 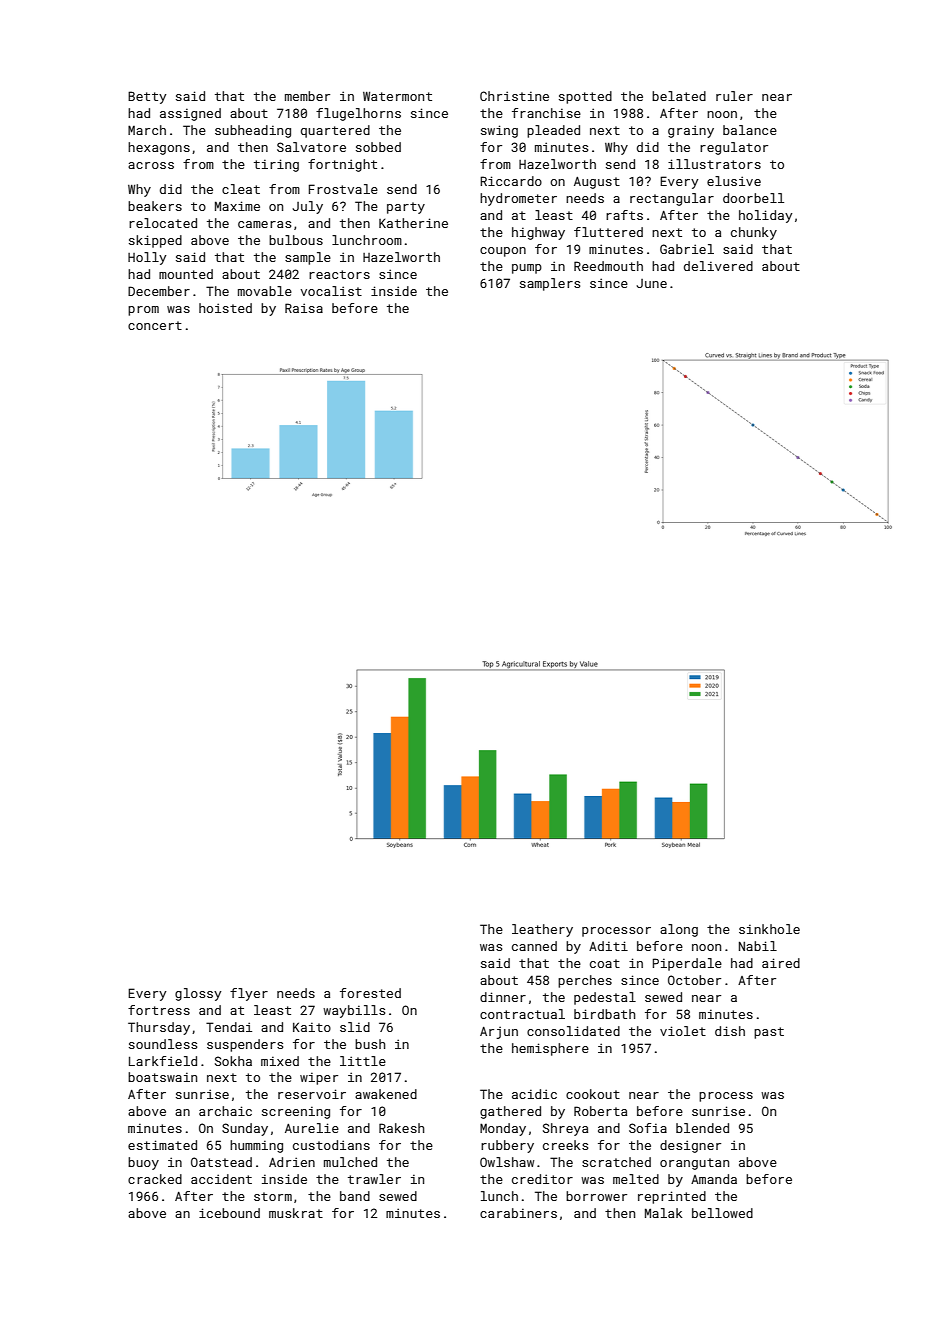 I want to click on hexagons, so click(x=159, y=148).
